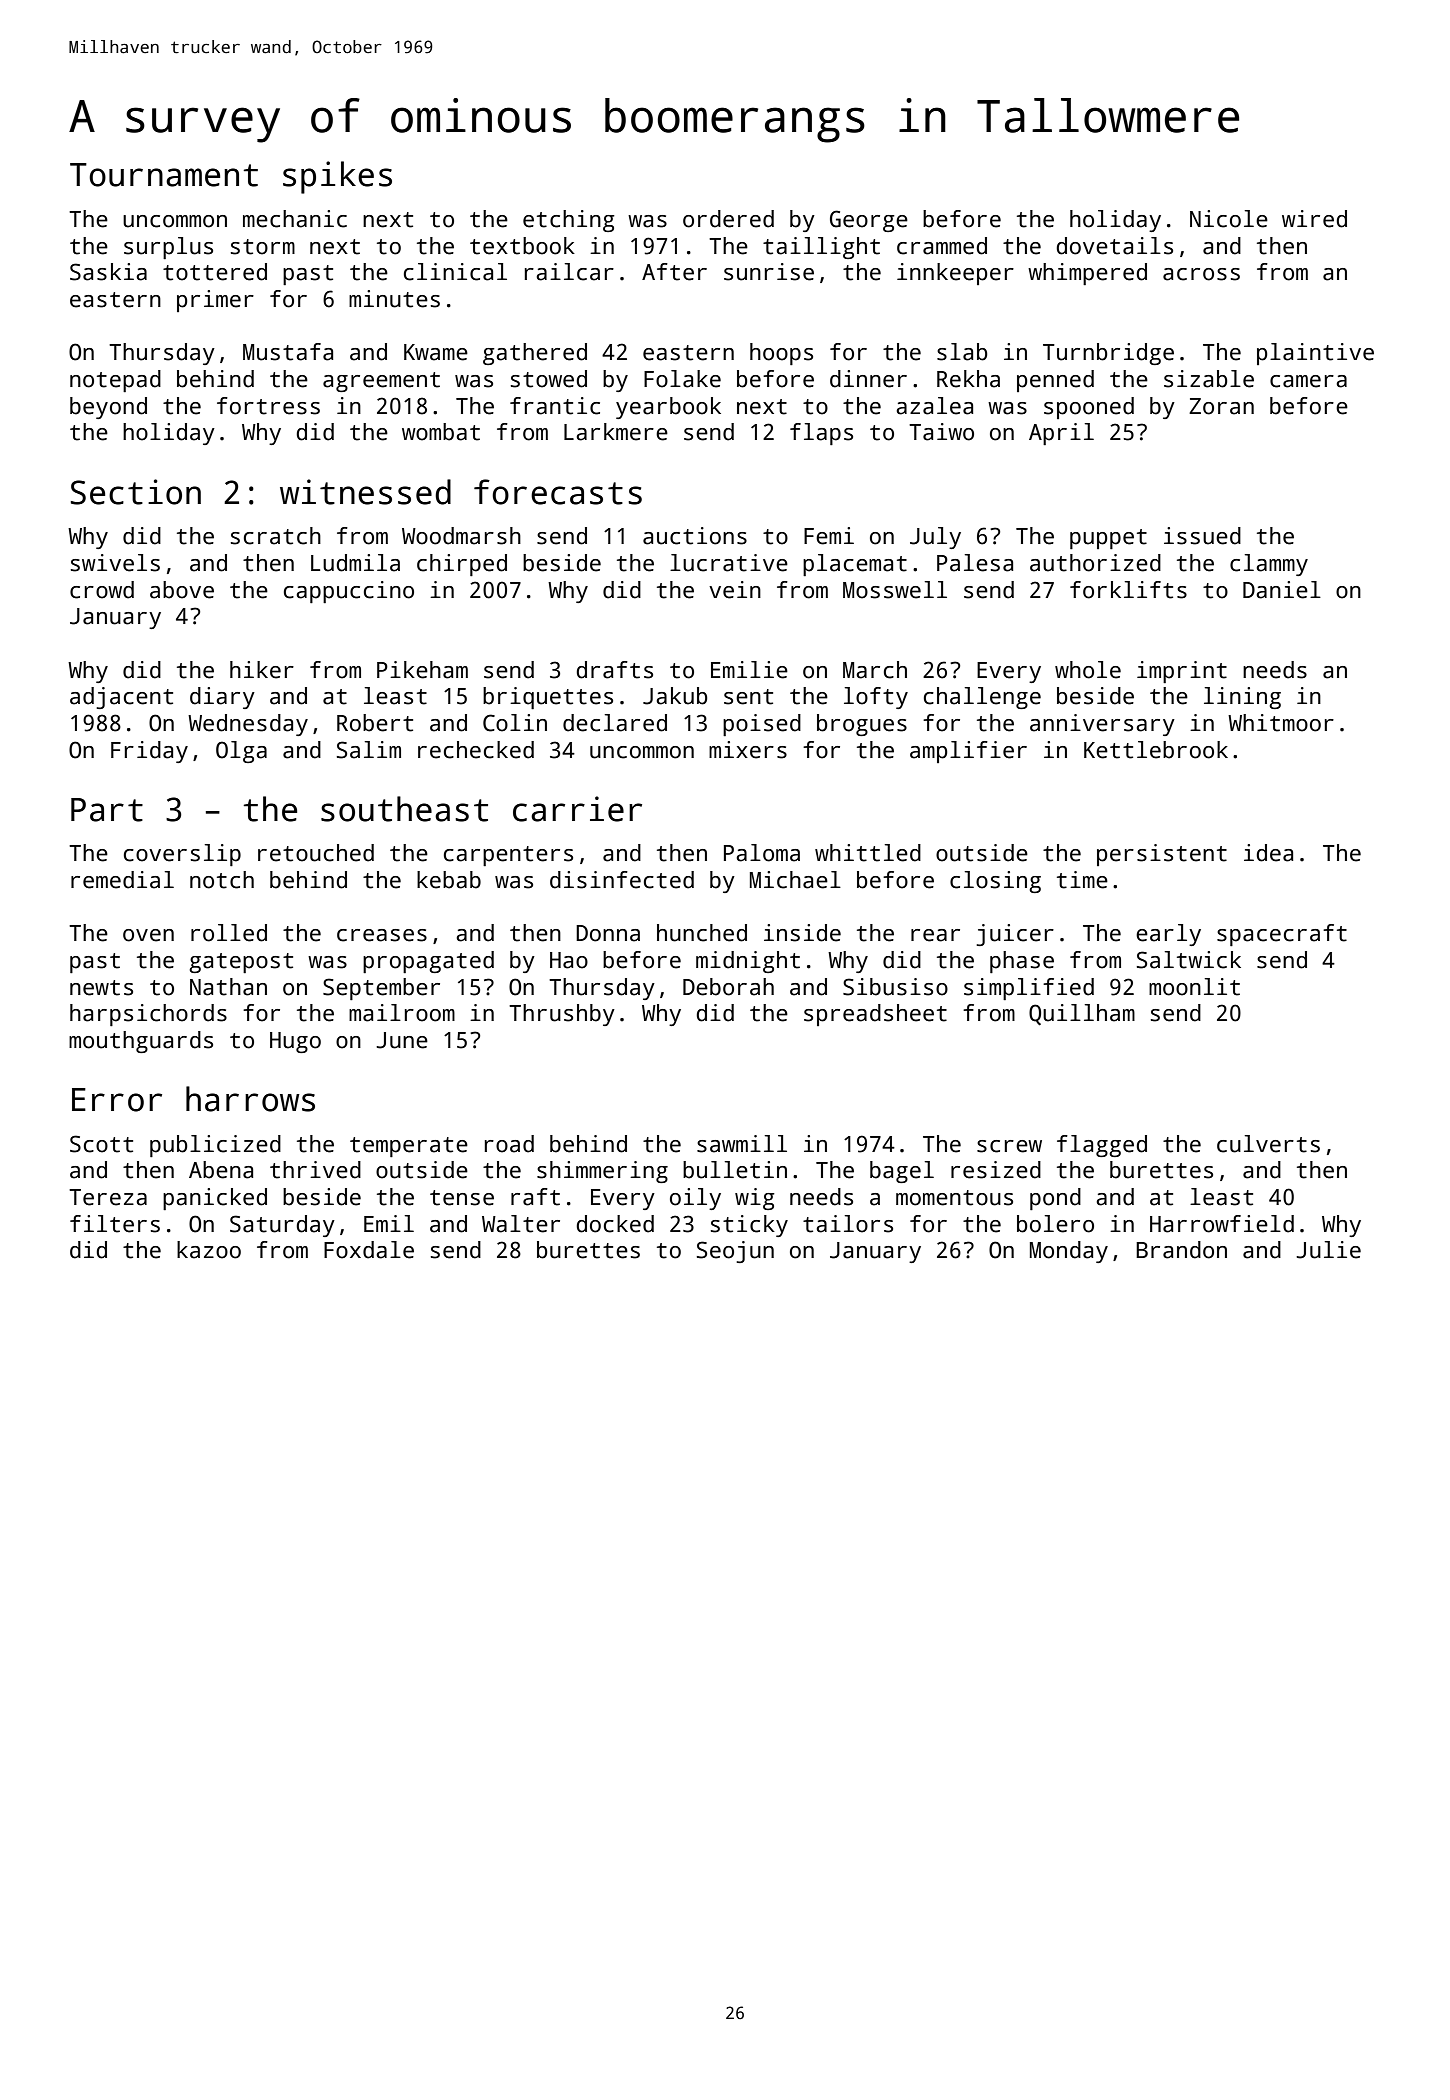 This screenshot has height=2100, width=1450. What do you see at coordinates (1314, 219) in the screenshot?
I see `wired` at bounding box center [1314, 219].
